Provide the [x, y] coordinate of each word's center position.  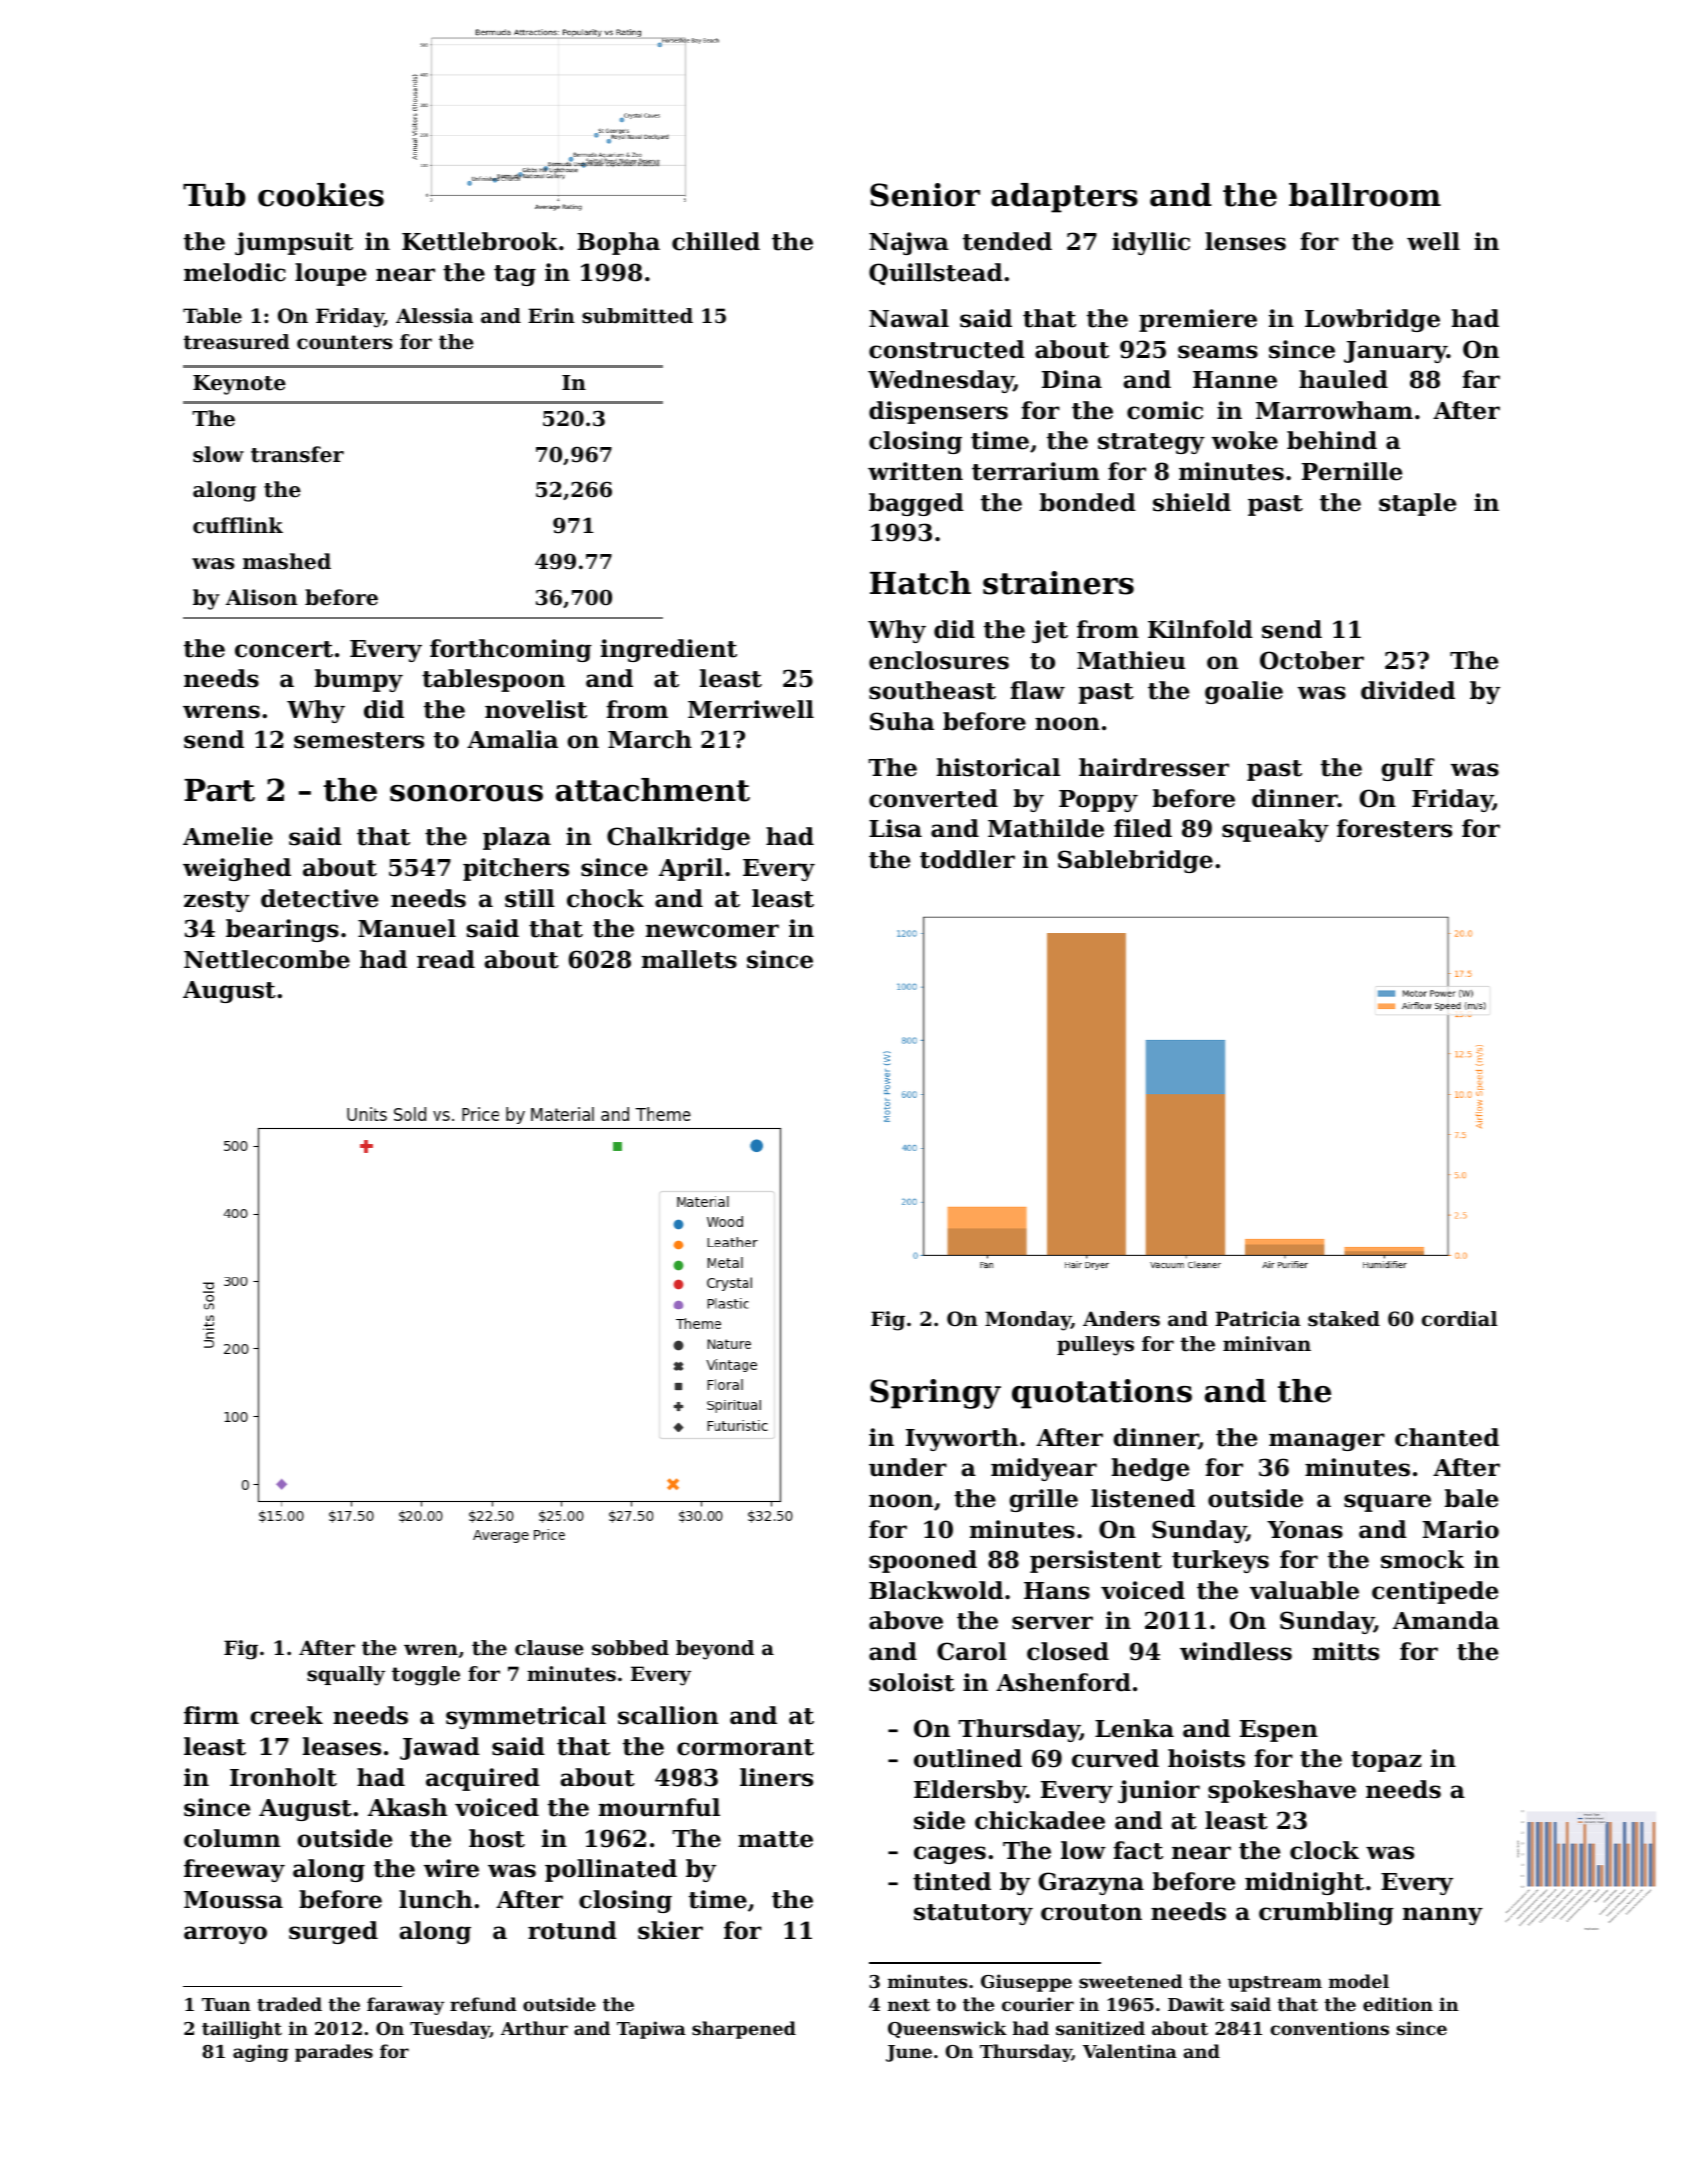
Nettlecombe [267, 959]
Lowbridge [1372, 320]
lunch [435, 1899]
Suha [902, 721]
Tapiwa [651, 2030]
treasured [236, 342]
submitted [637, 316]
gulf [1408, 769]
